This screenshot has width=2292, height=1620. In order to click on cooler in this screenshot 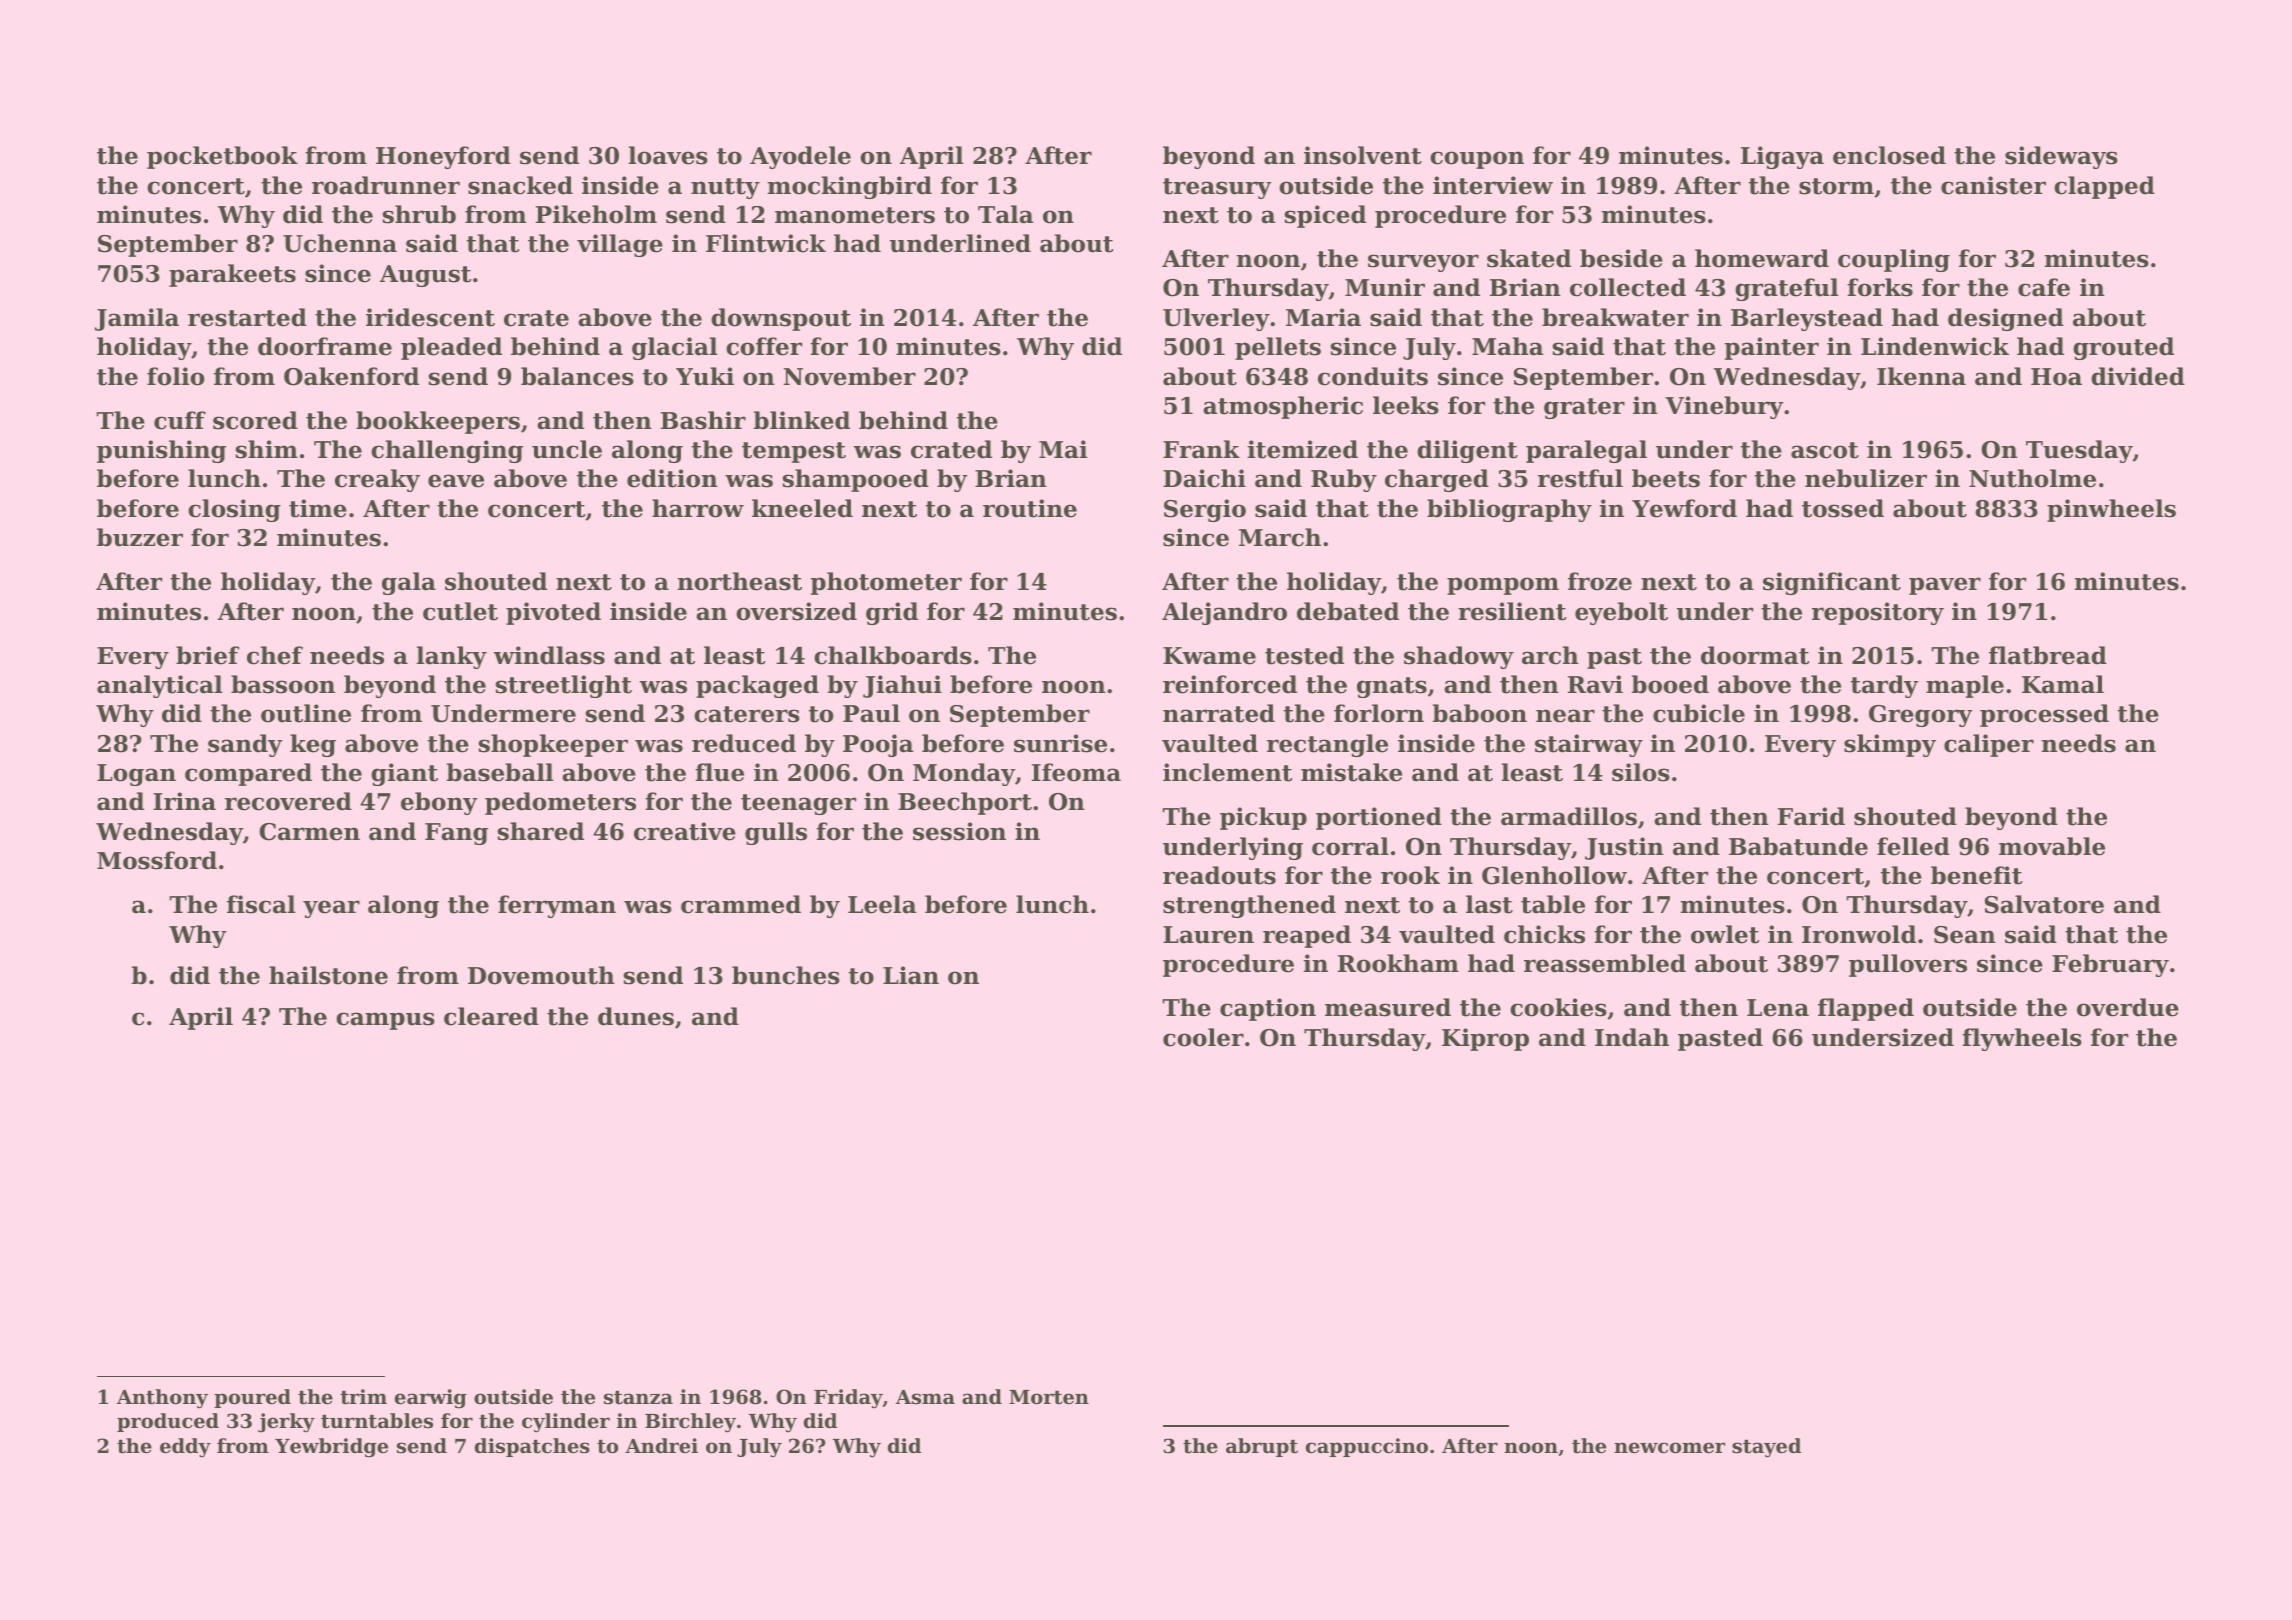, I will do `click(1203, 1037)`.
